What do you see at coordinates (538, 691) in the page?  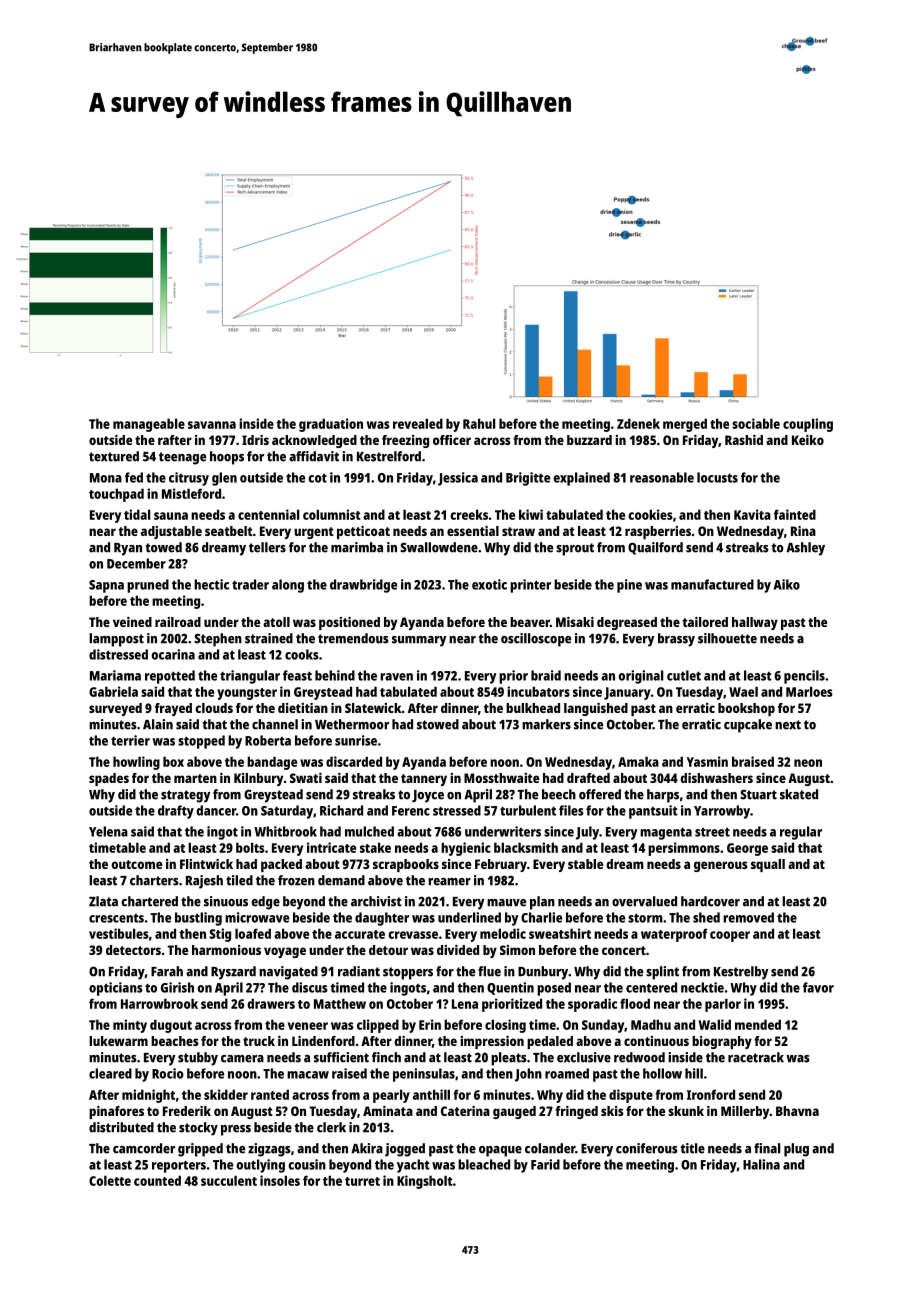 I see `incubators` at bounding box center [538, 691].
